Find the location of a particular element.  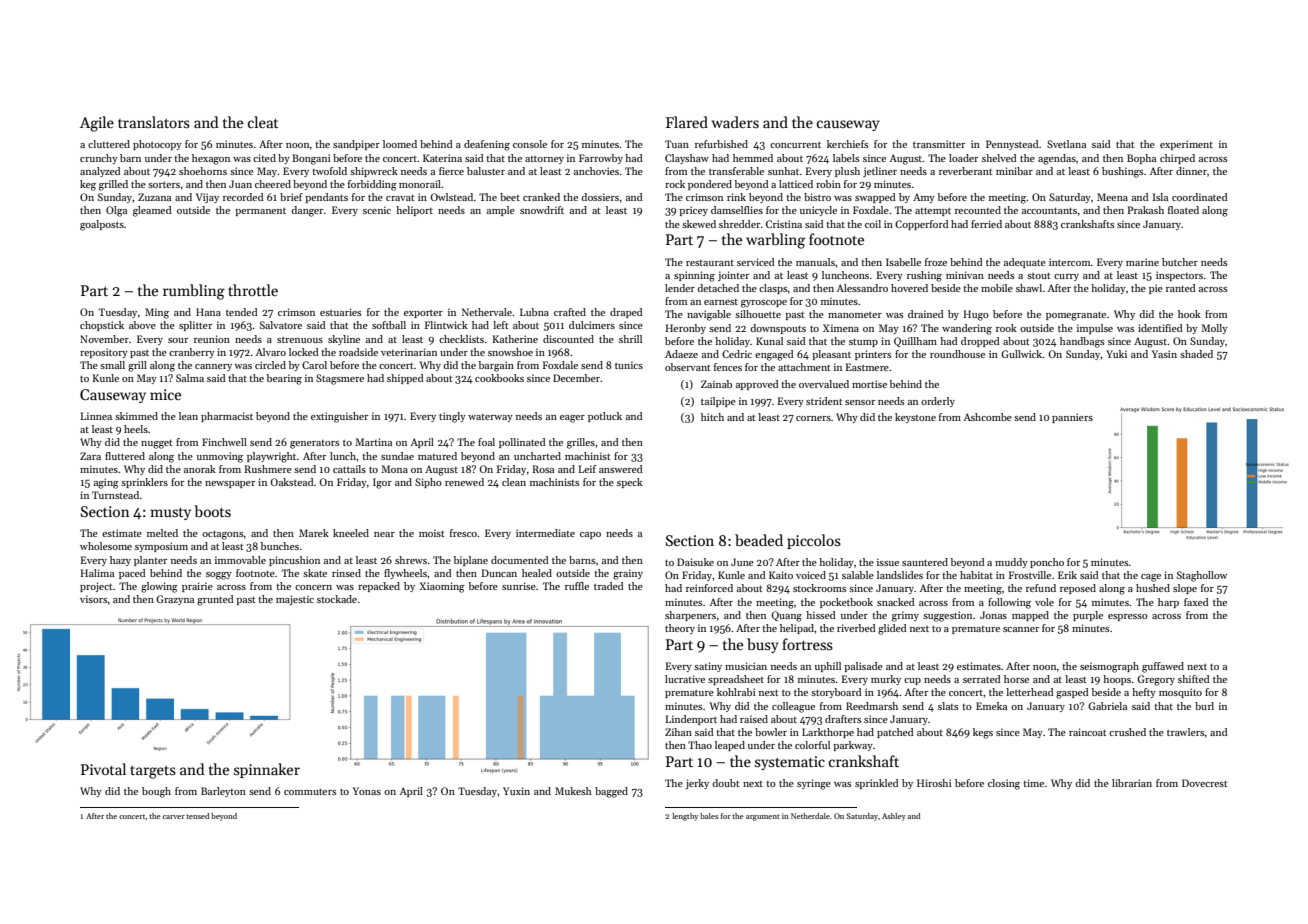

lengthy is located at coordinates (685, 817).
